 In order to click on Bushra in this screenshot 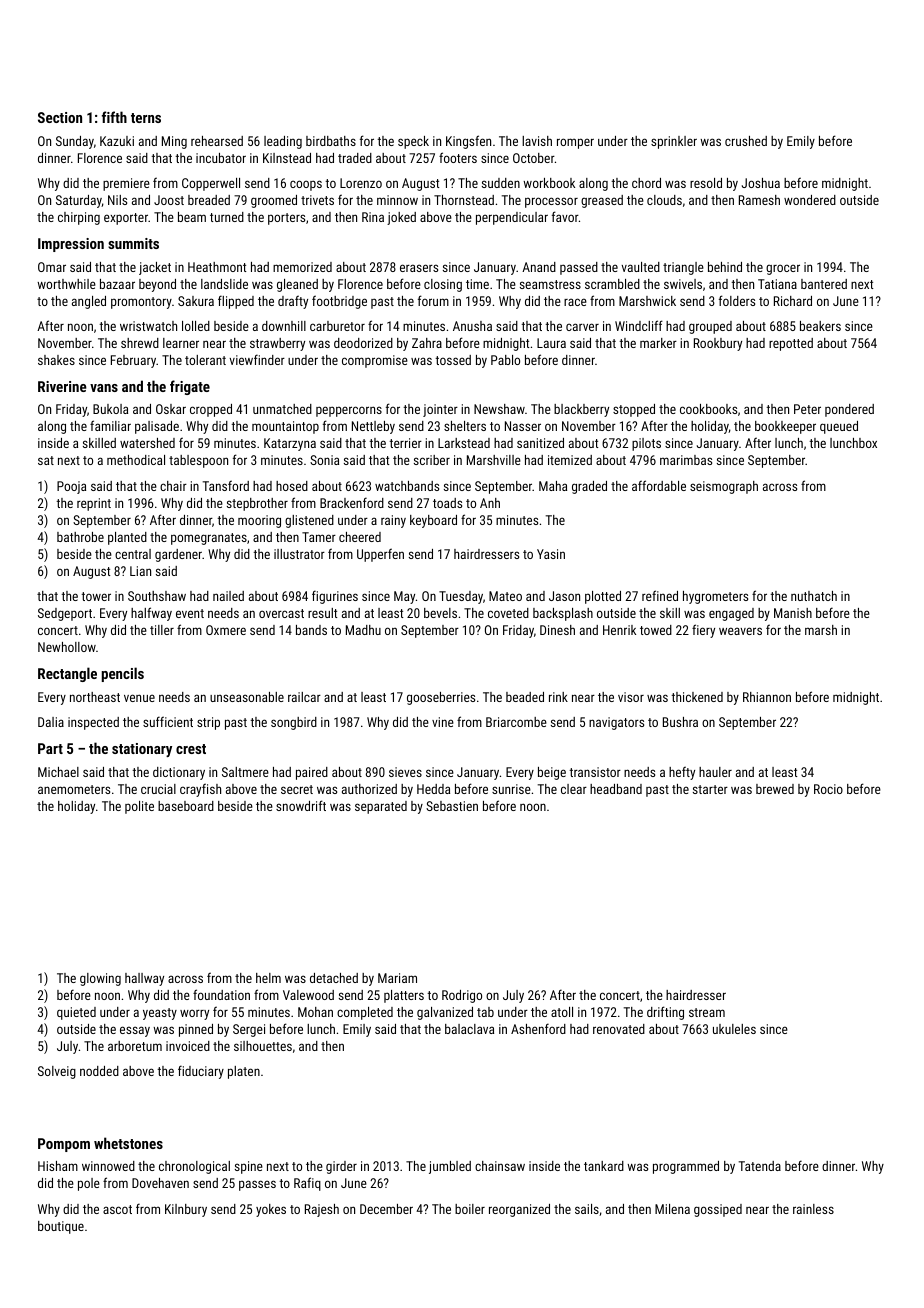, I will do `click(680, 722)`.
